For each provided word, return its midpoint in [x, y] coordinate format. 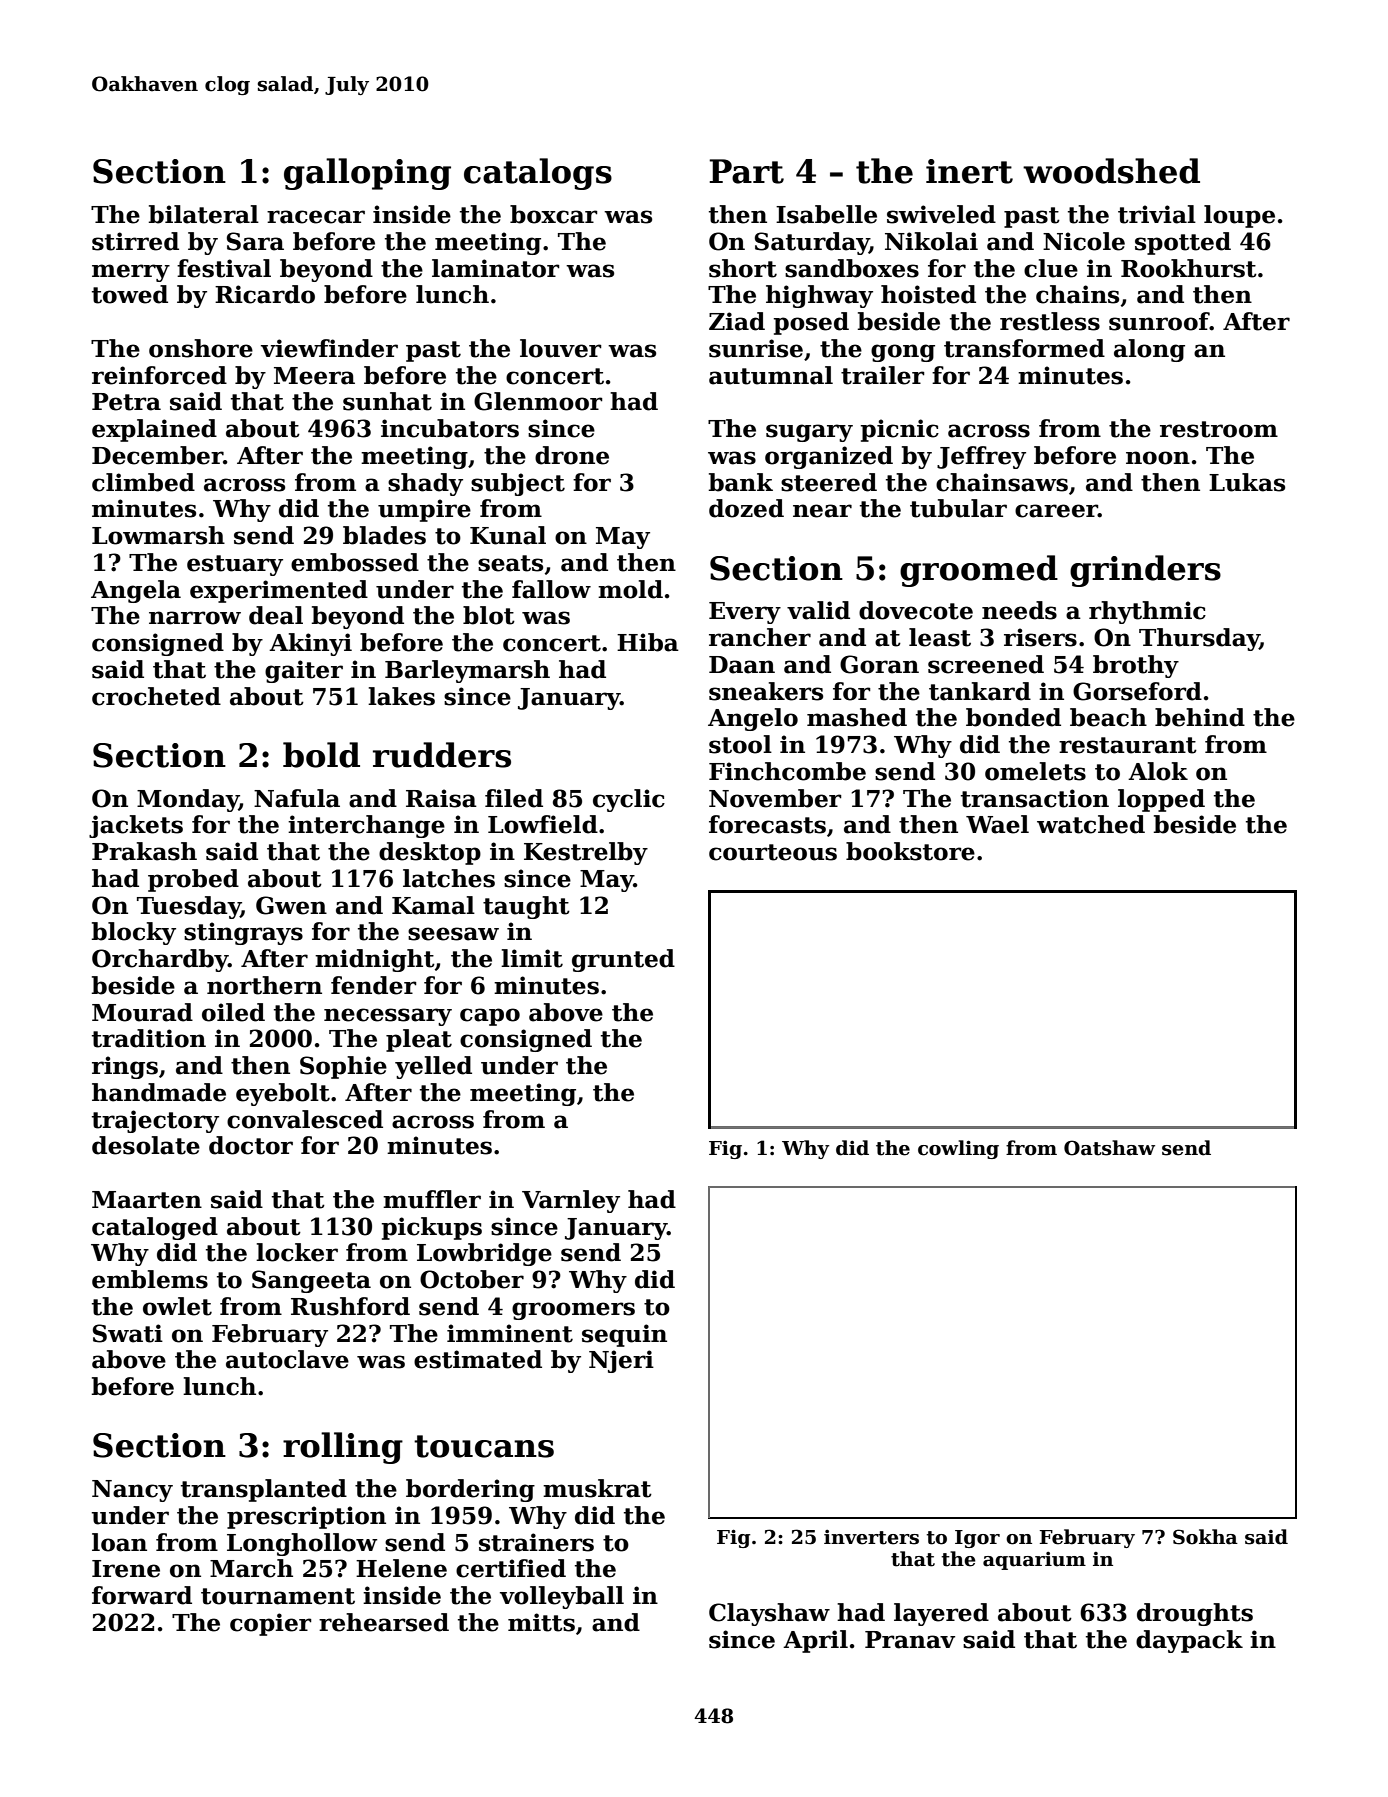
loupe [1239, 216]
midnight [375, 960]
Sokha [1205, 1537]
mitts [541, 1622]
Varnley [571, 1201]
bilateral [204, 214]
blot [489, 615]
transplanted [264, 1490]
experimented [279, 591]
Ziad [737, 321]
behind [1200, 717]
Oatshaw [1109, 1148]
